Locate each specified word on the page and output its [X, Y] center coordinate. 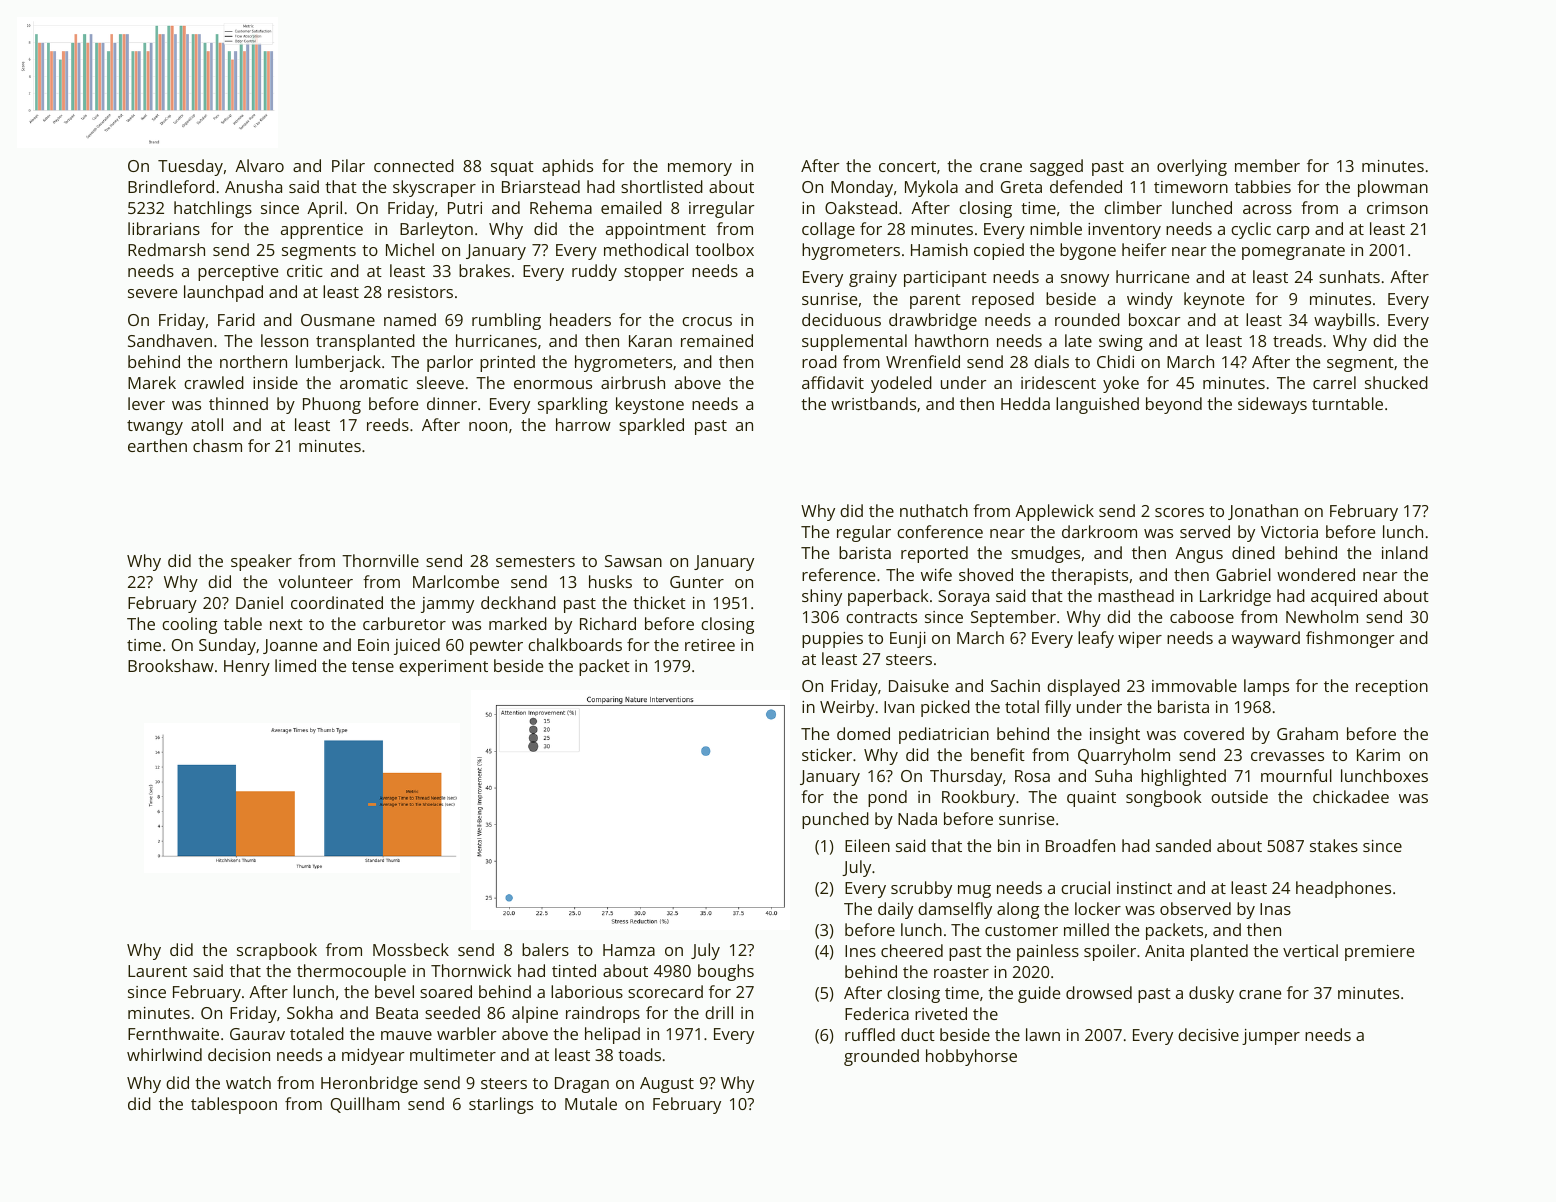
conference [940, 531]
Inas [1275, 909]
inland [1405, 552]
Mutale [591, 1103]
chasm [217, 445]
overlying [1192, 167]
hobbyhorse [971, 1057]
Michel [410, 249]
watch [248, 1082]
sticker [827, 754]
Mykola [931, 188]
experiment [443, 668]
